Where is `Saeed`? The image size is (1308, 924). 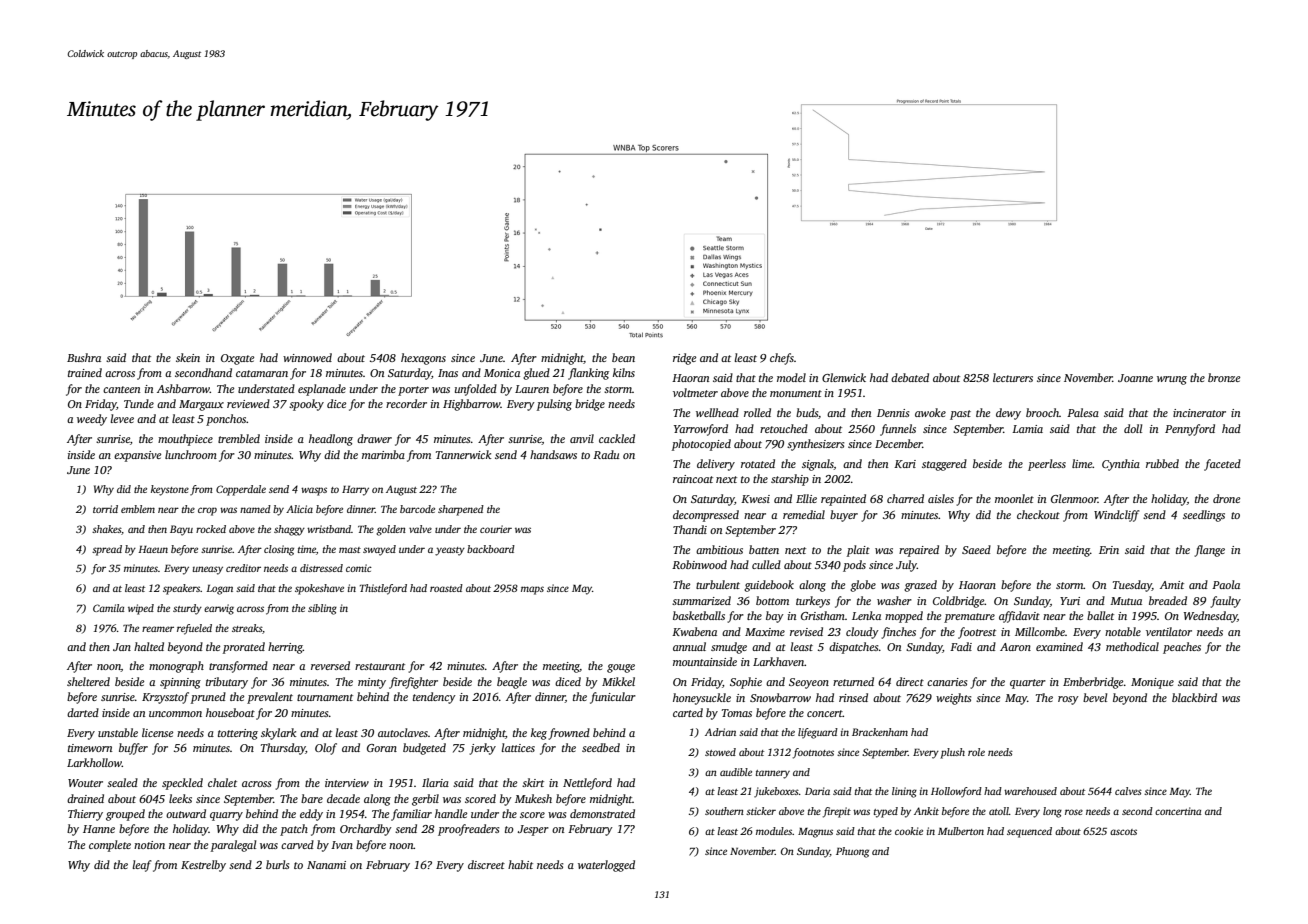
Saeed is located at coordinates (976, 549).
